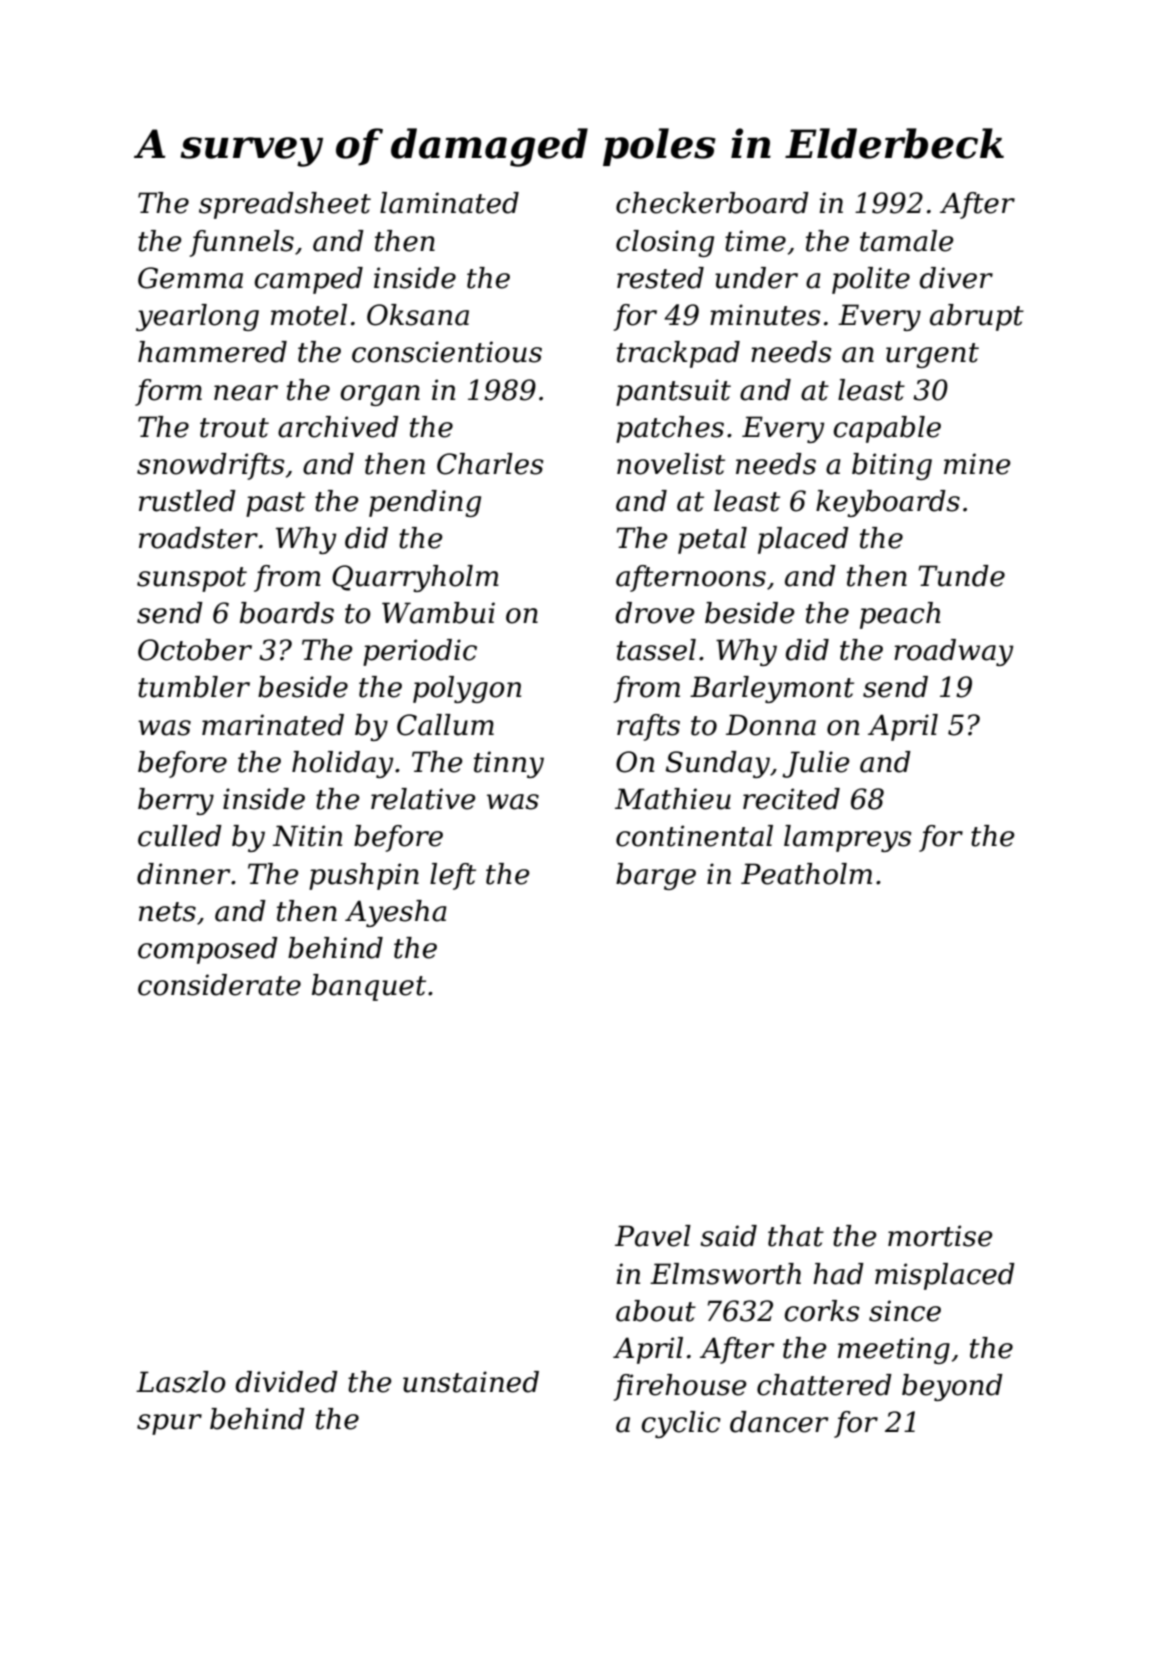  Describe the element at coordinates (287, 1382) in the document. I see `divided` at that location.
